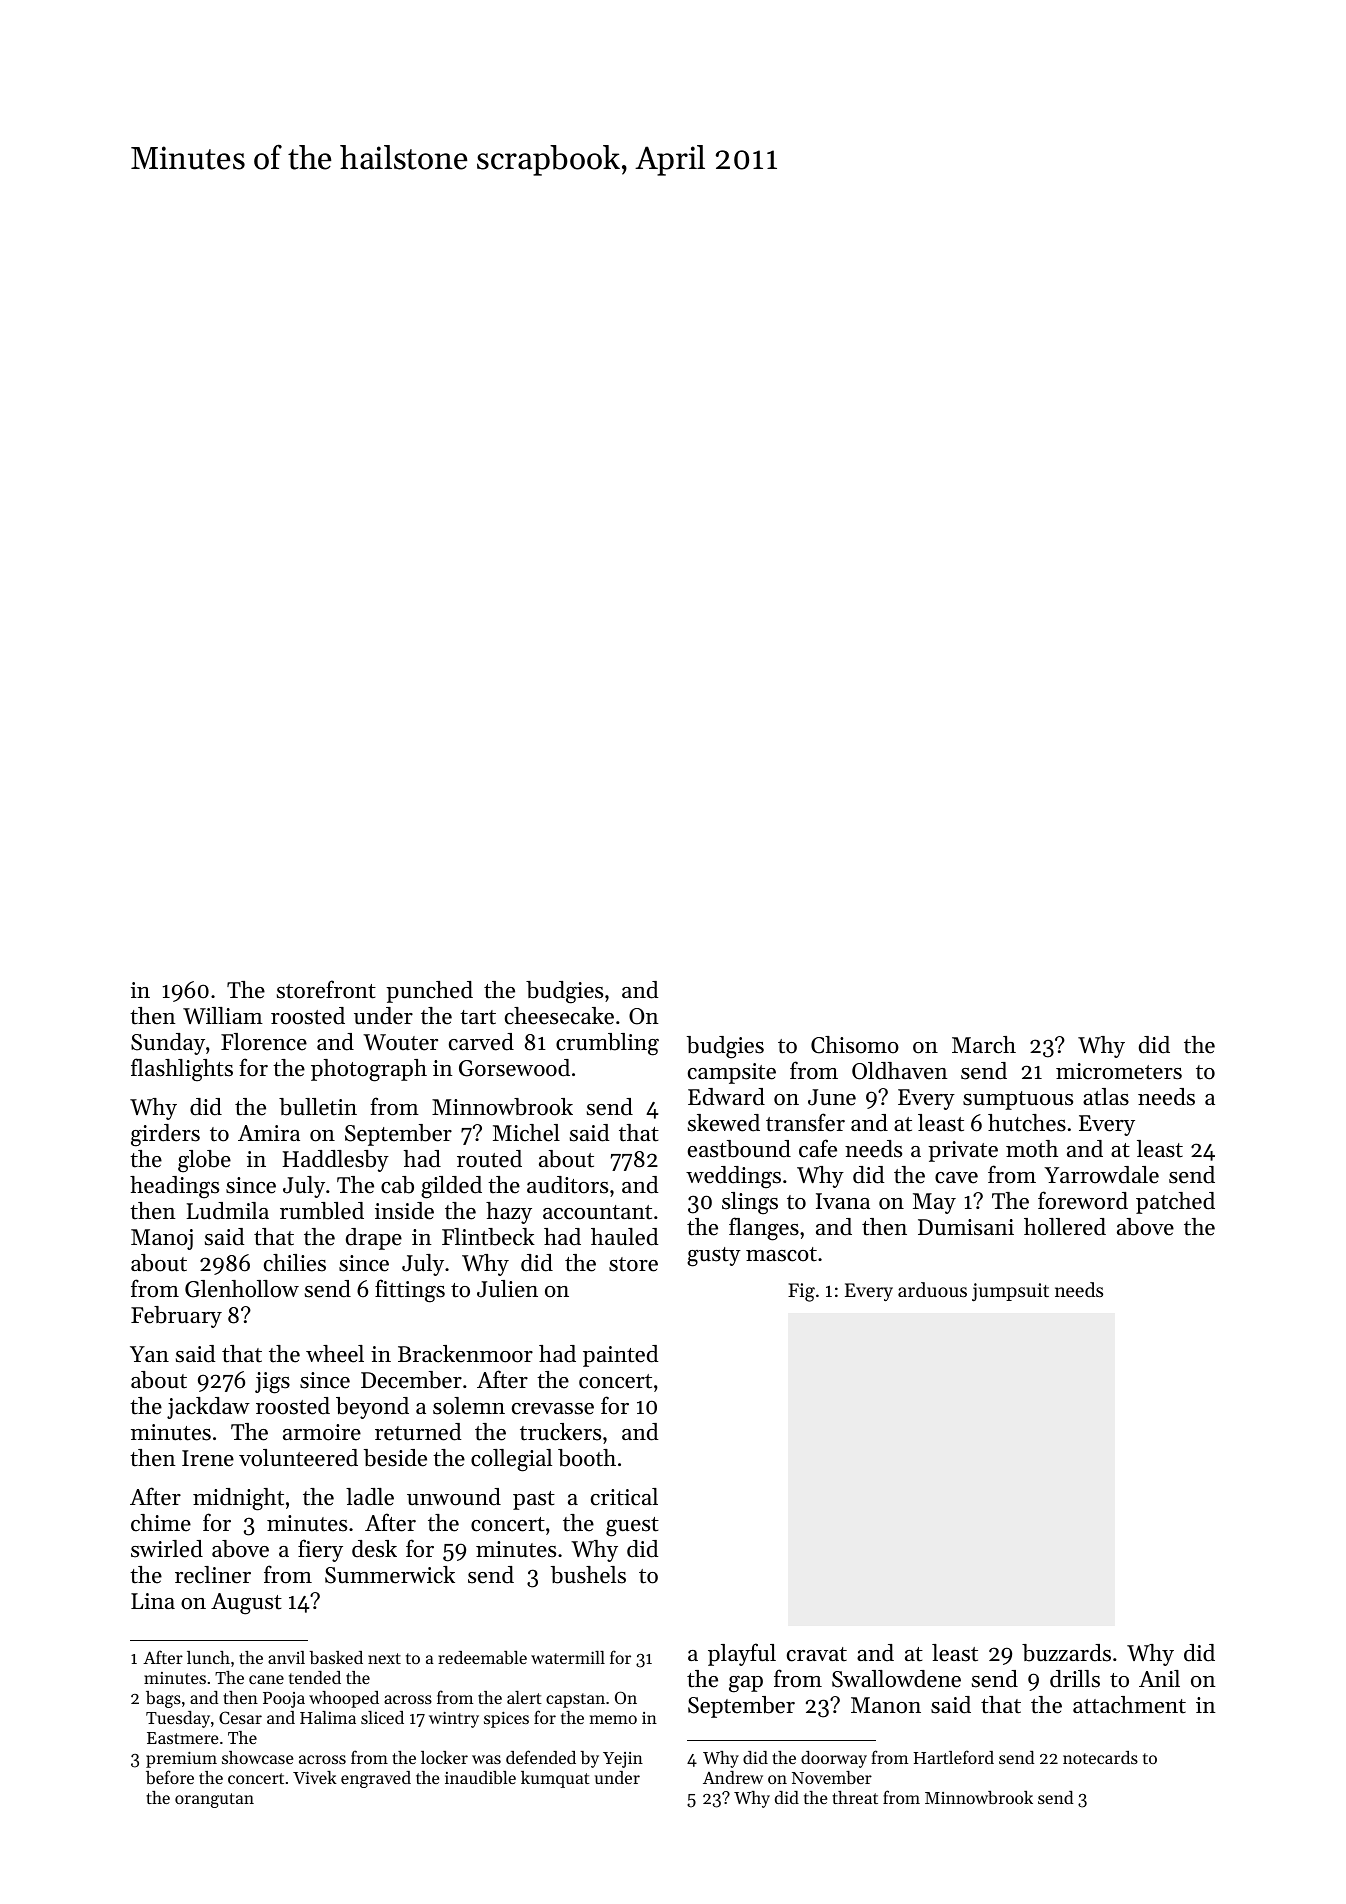 This screenshot has width=1346, height=1904. I want to click on Yan, so click(149, 1354).
